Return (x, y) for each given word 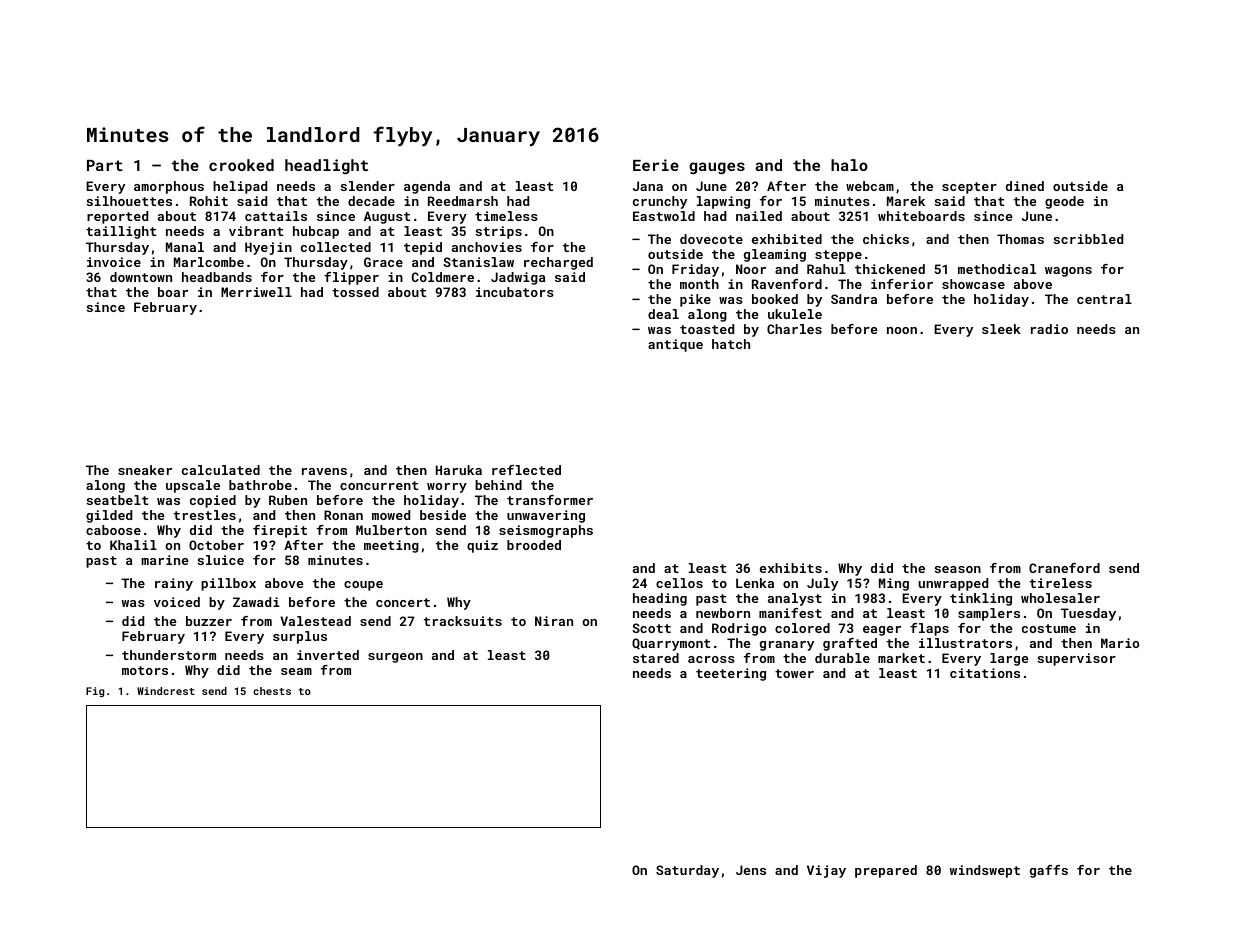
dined (1025, 186)
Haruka (459, 470)
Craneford (1064, 568)
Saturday (687, 871)
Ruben (288, 500)
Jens (751, 870)
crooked (241, 165)
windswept (985, 871)
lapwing (723, 202)
